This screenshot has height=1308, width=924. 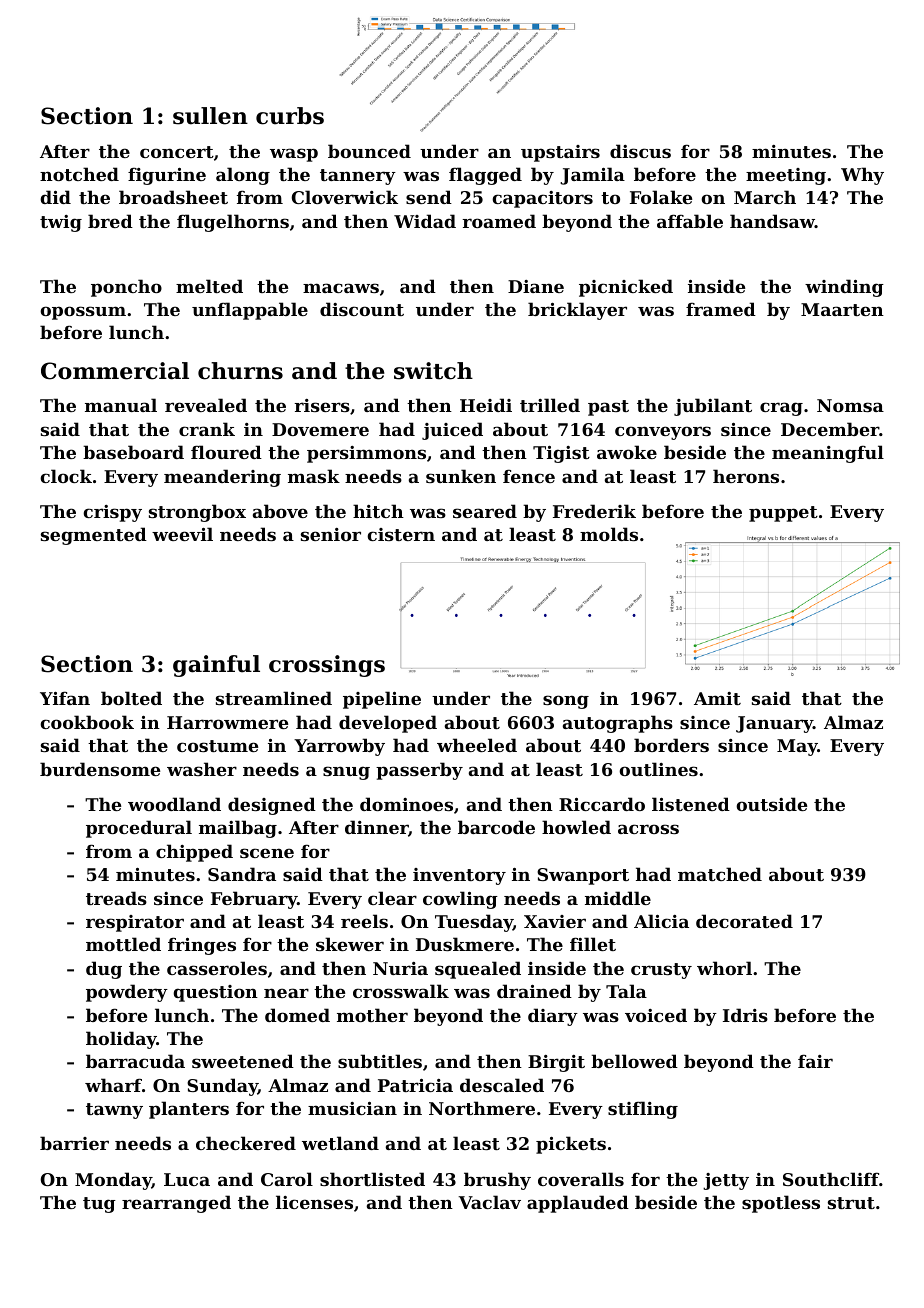 What do you see at coordinates (626, 991) in the screenshot?
I see `Tala` at bounding box center [626, 991].
